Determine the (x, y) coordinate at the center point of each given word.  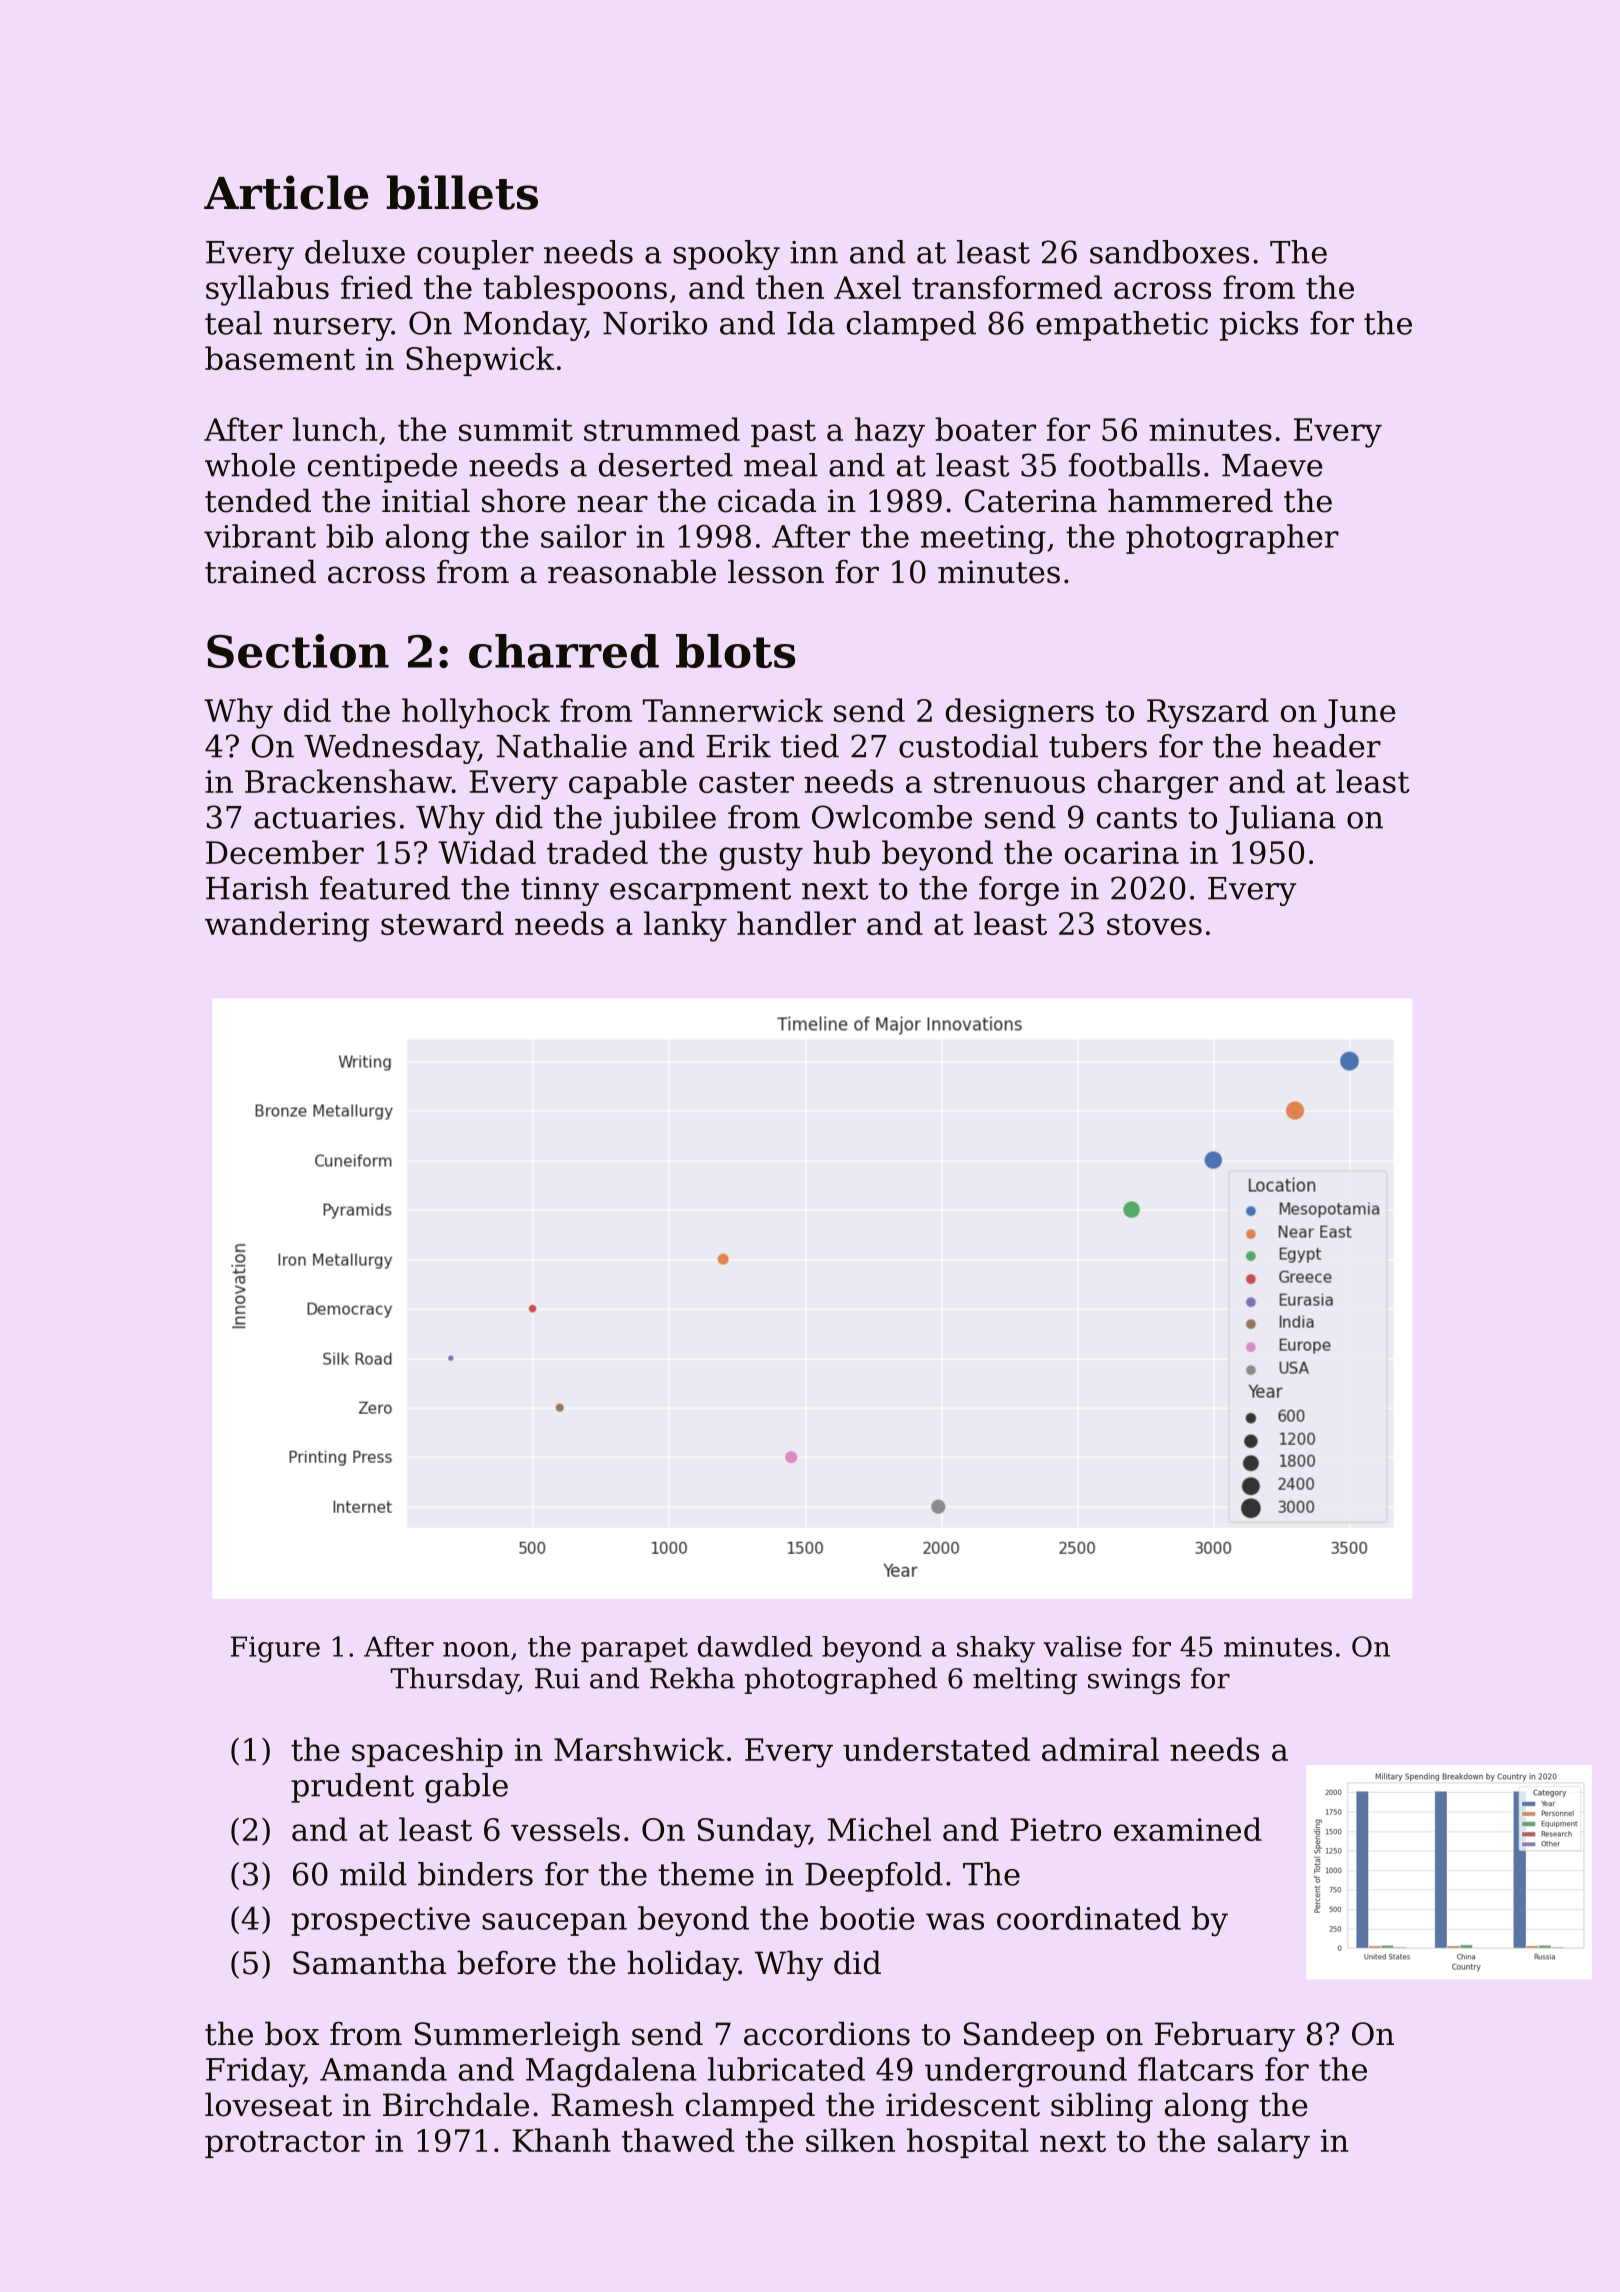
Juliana (1281, 820)
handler (796, 923)
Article (286, 192)
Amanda (383, 2069)
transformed (1007, 287)
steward (442, 923)
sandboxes (1169, 252)
